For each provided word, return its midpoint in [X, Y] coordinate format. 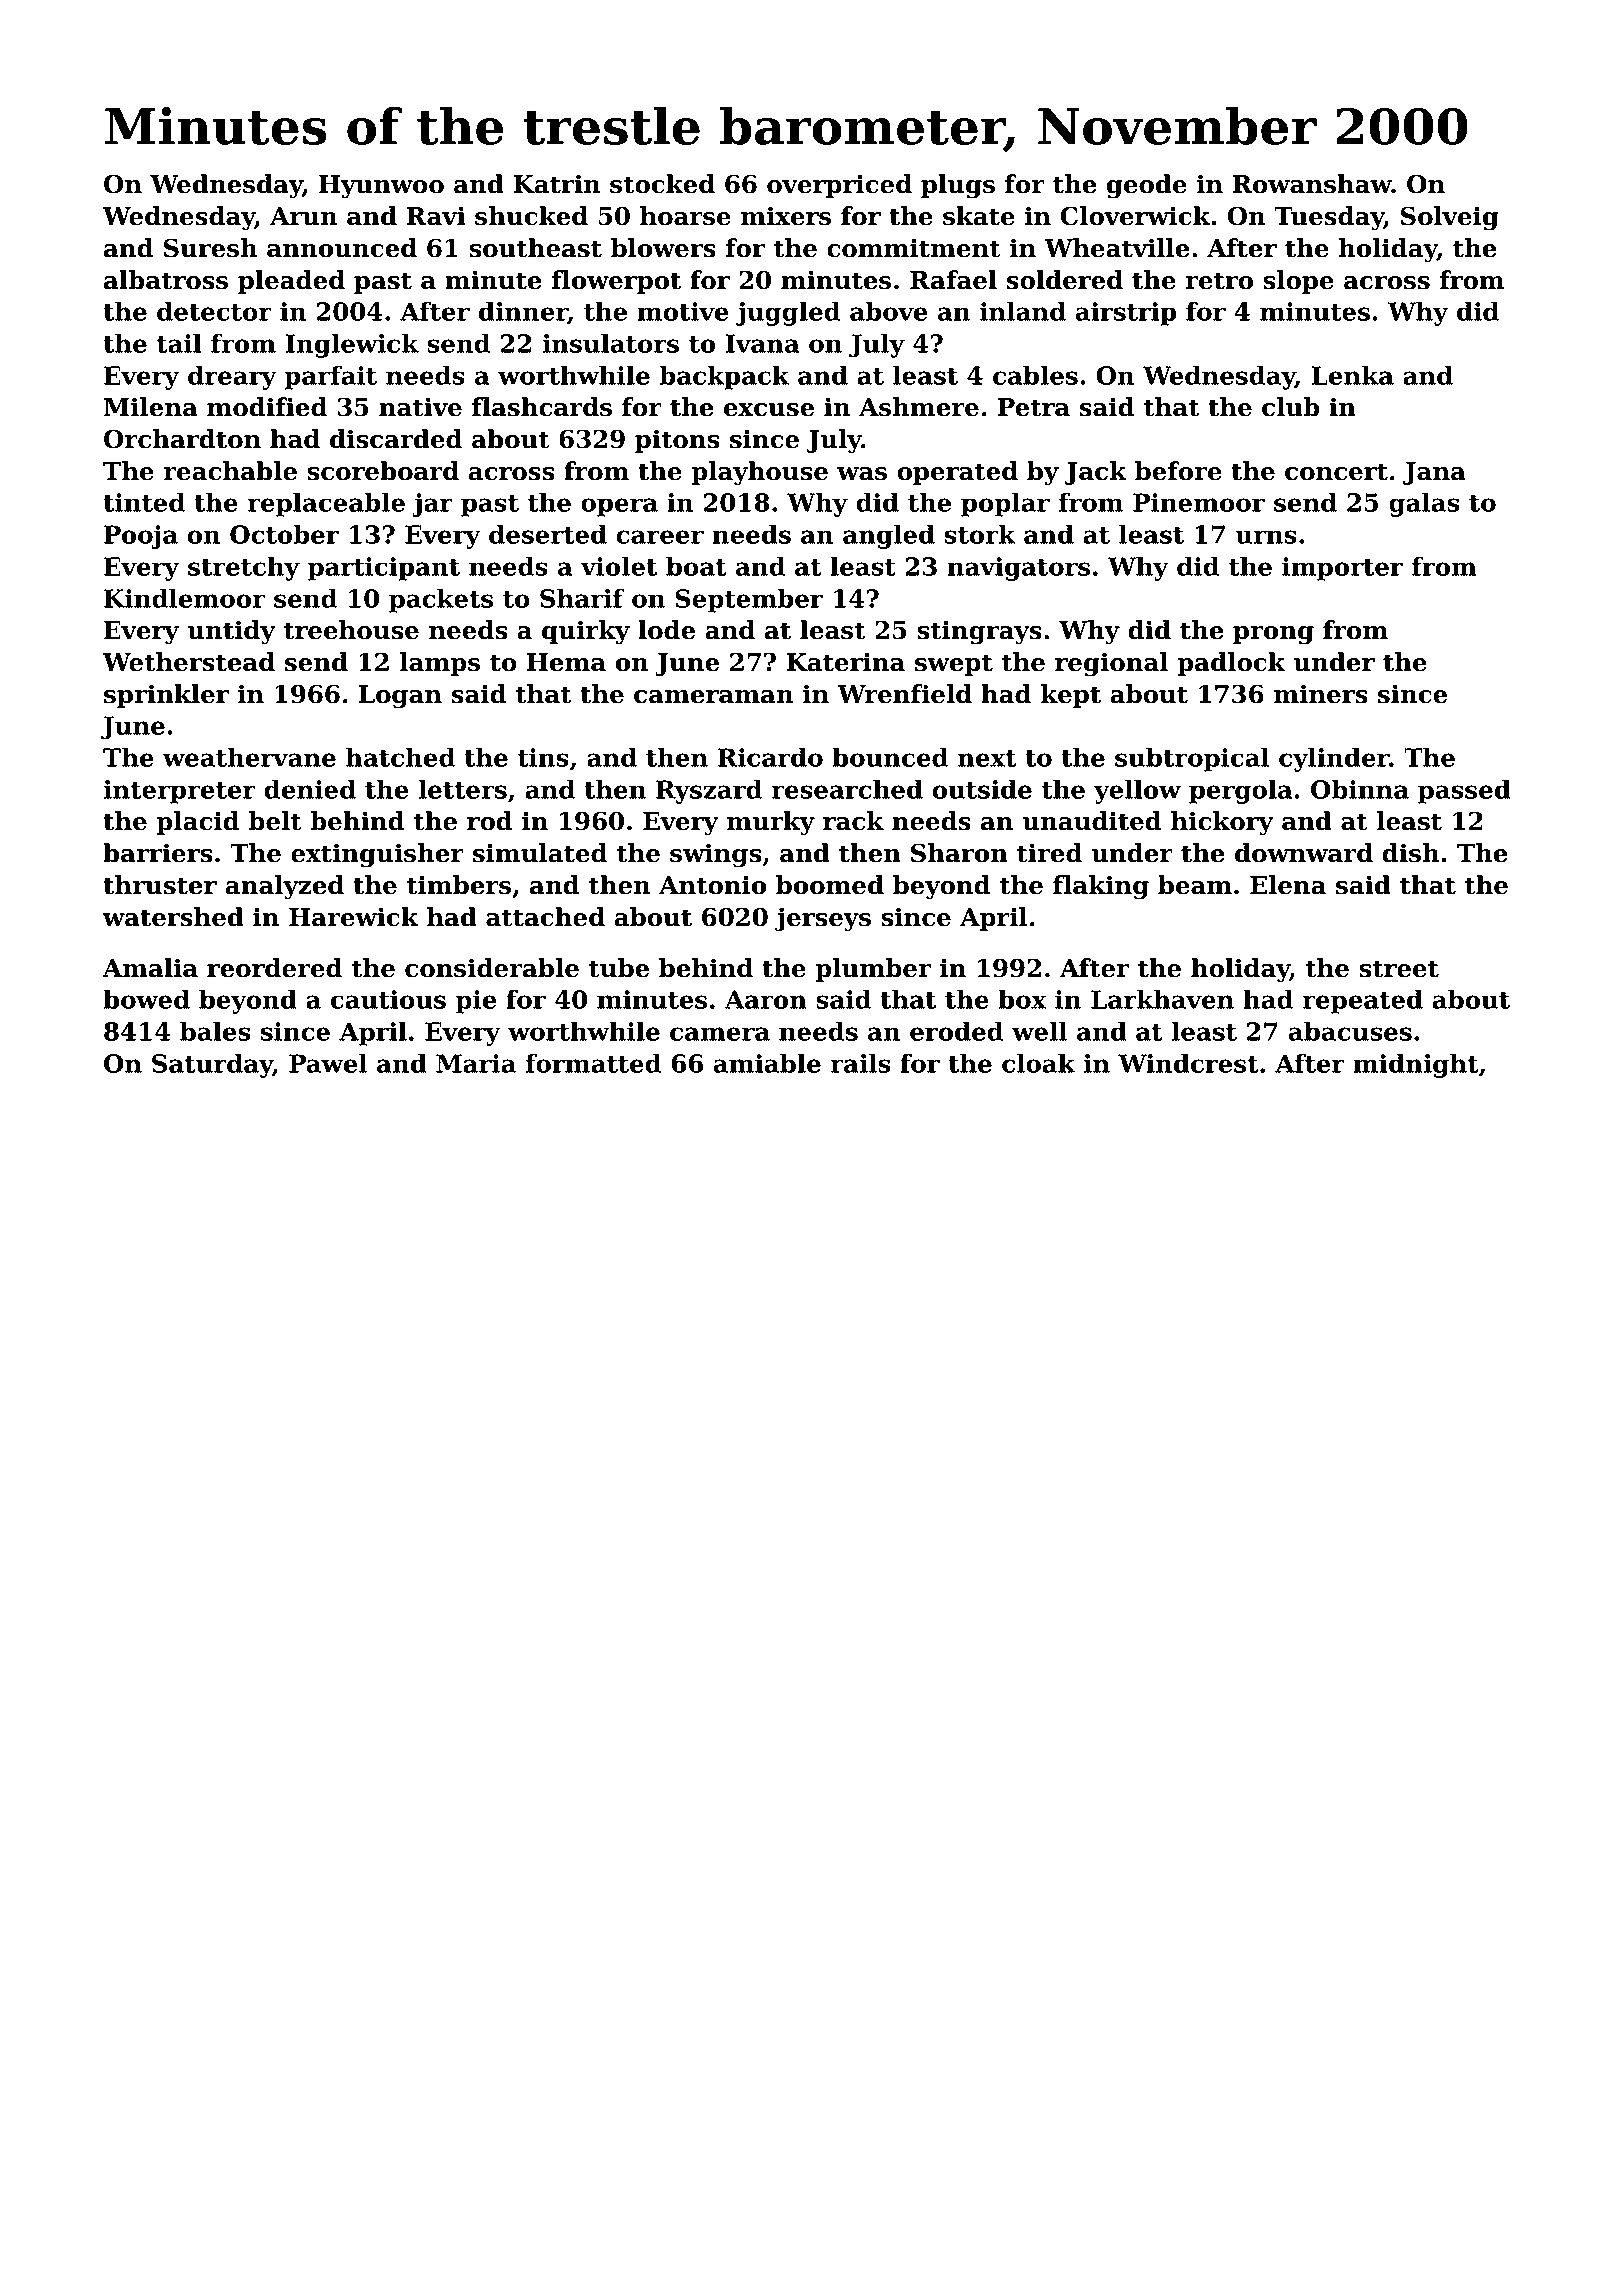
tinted [144, 502]
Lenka [1353, 375]
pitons [677, 441]
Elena [1288, 885]
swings [716, 855]
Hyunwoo [381, 187]
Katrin [557, 184]
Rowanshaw [1312, 184]
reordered [274, 968]
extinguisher [377, 855]
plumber [873, 970]
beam [1195, 885]
